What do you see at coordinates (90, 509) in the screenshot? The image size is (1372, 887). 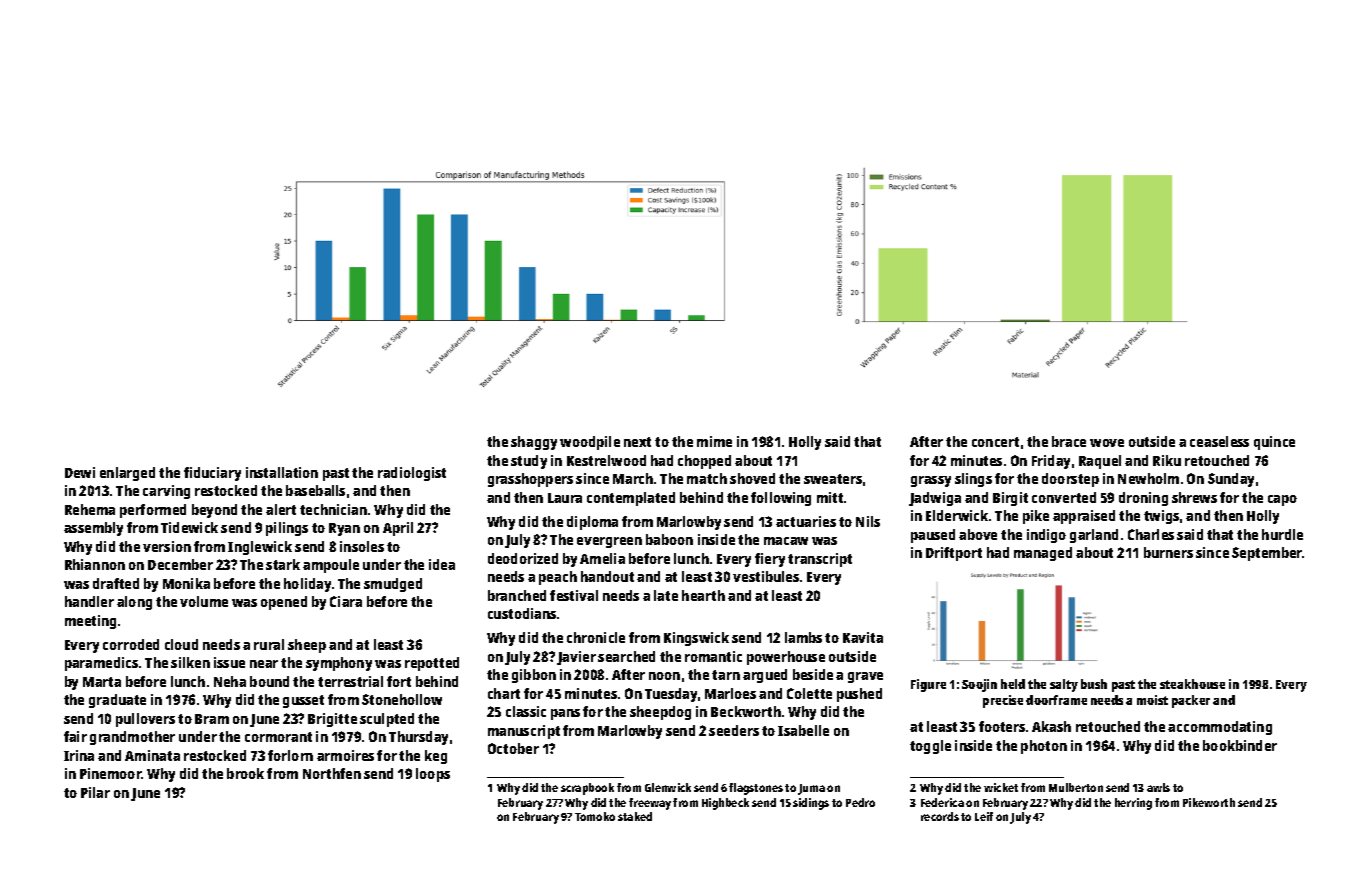 I see `Rehema` at bounding box center [90, 509].
